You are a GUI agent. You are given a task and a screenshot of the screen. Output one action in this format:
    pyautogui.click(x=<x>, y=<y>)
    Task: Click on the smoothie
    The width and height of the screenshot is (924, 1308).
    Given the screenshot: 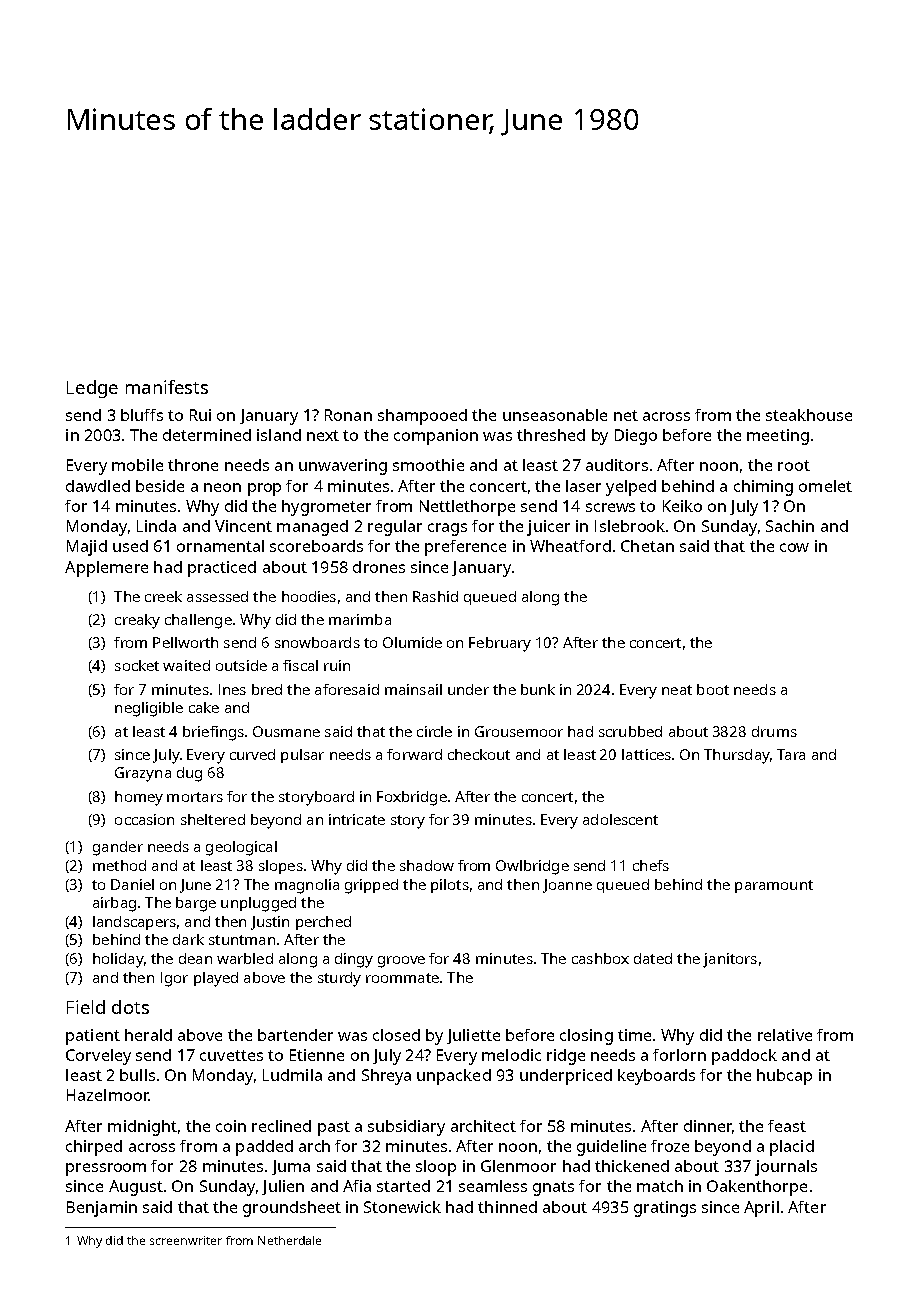 What is the action you would take?
    pyautogui.click(x=428, y=465)
